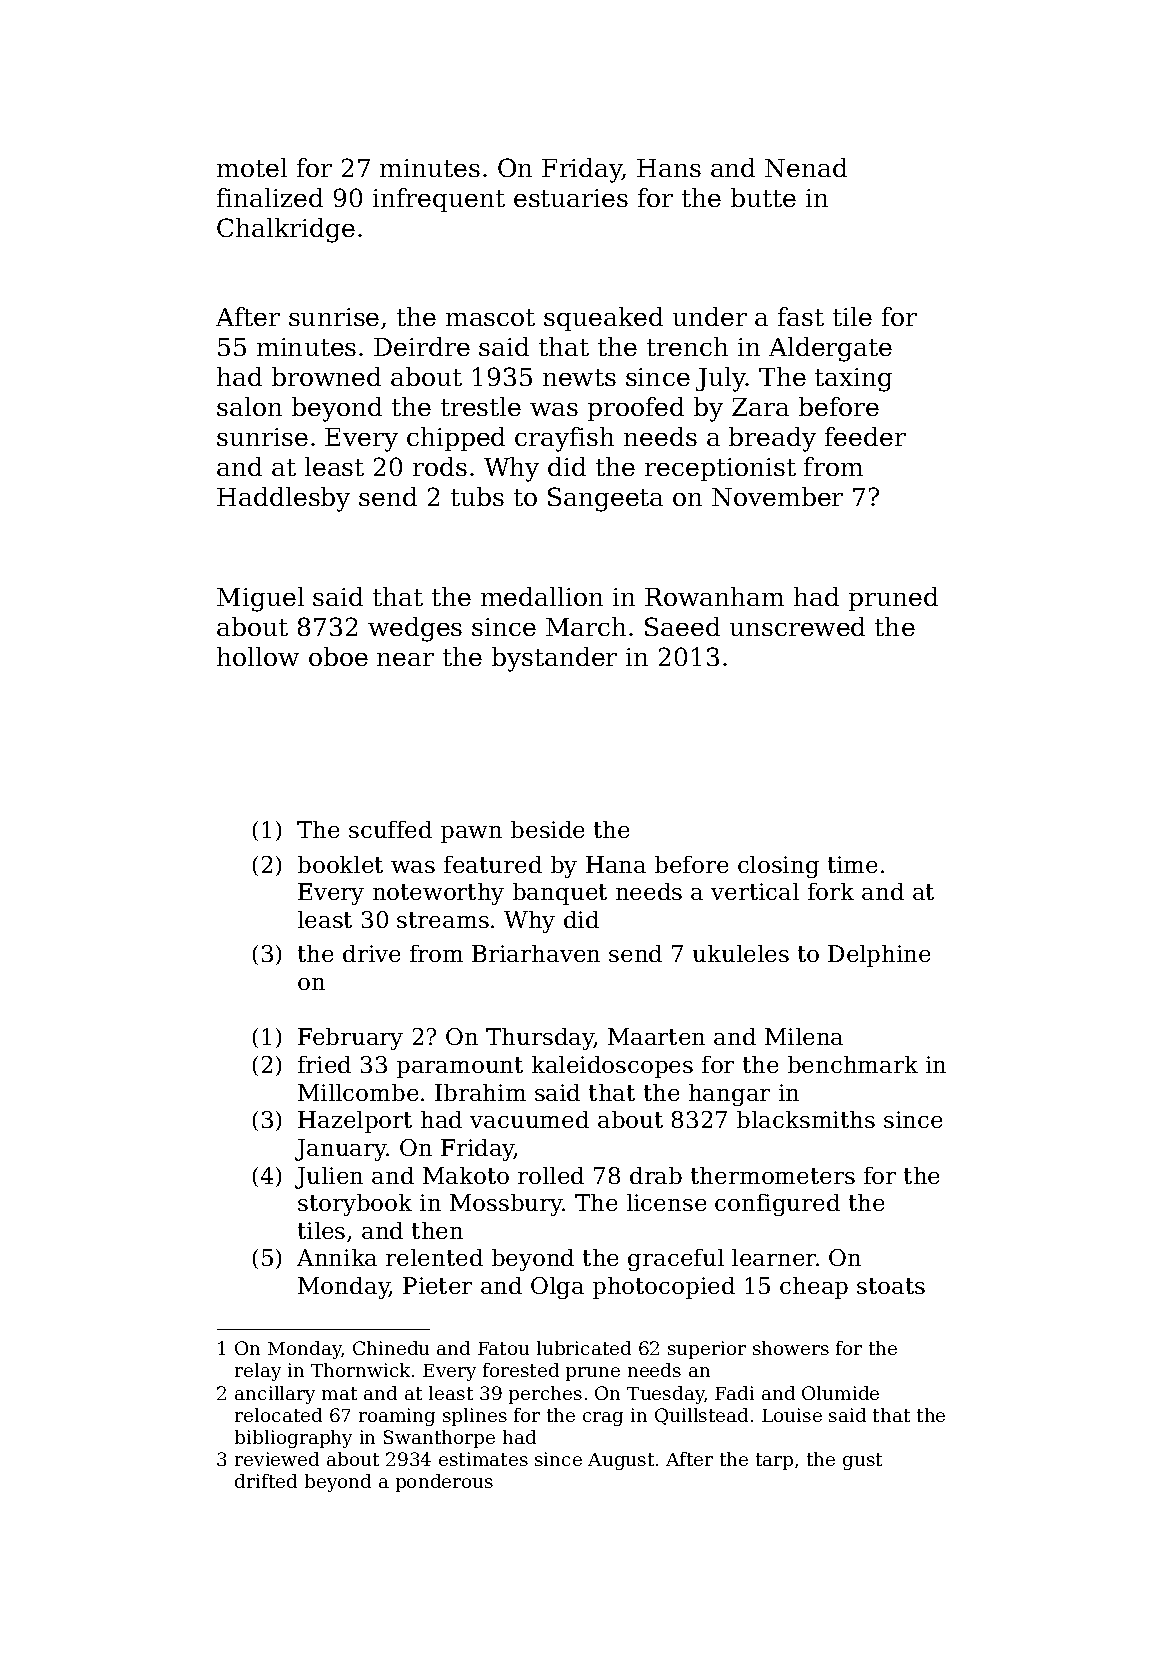 This page has width=1165, height=1654. I want to click on Milena, so click(804, 1036).
